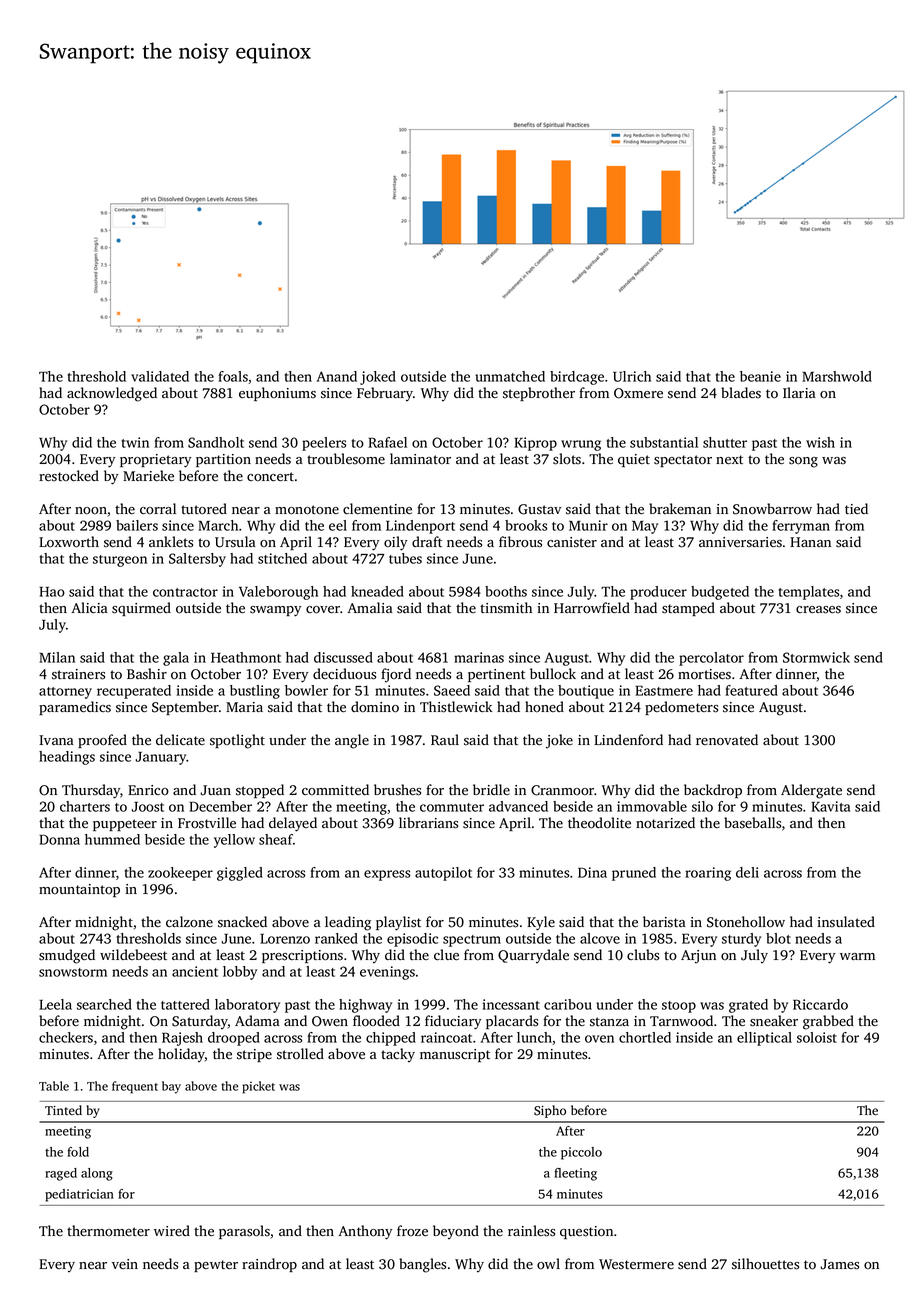 The image size is (924, 1308). Describe the element at coordinates (376, 1021) in the image. I see `flooded` at that location.
